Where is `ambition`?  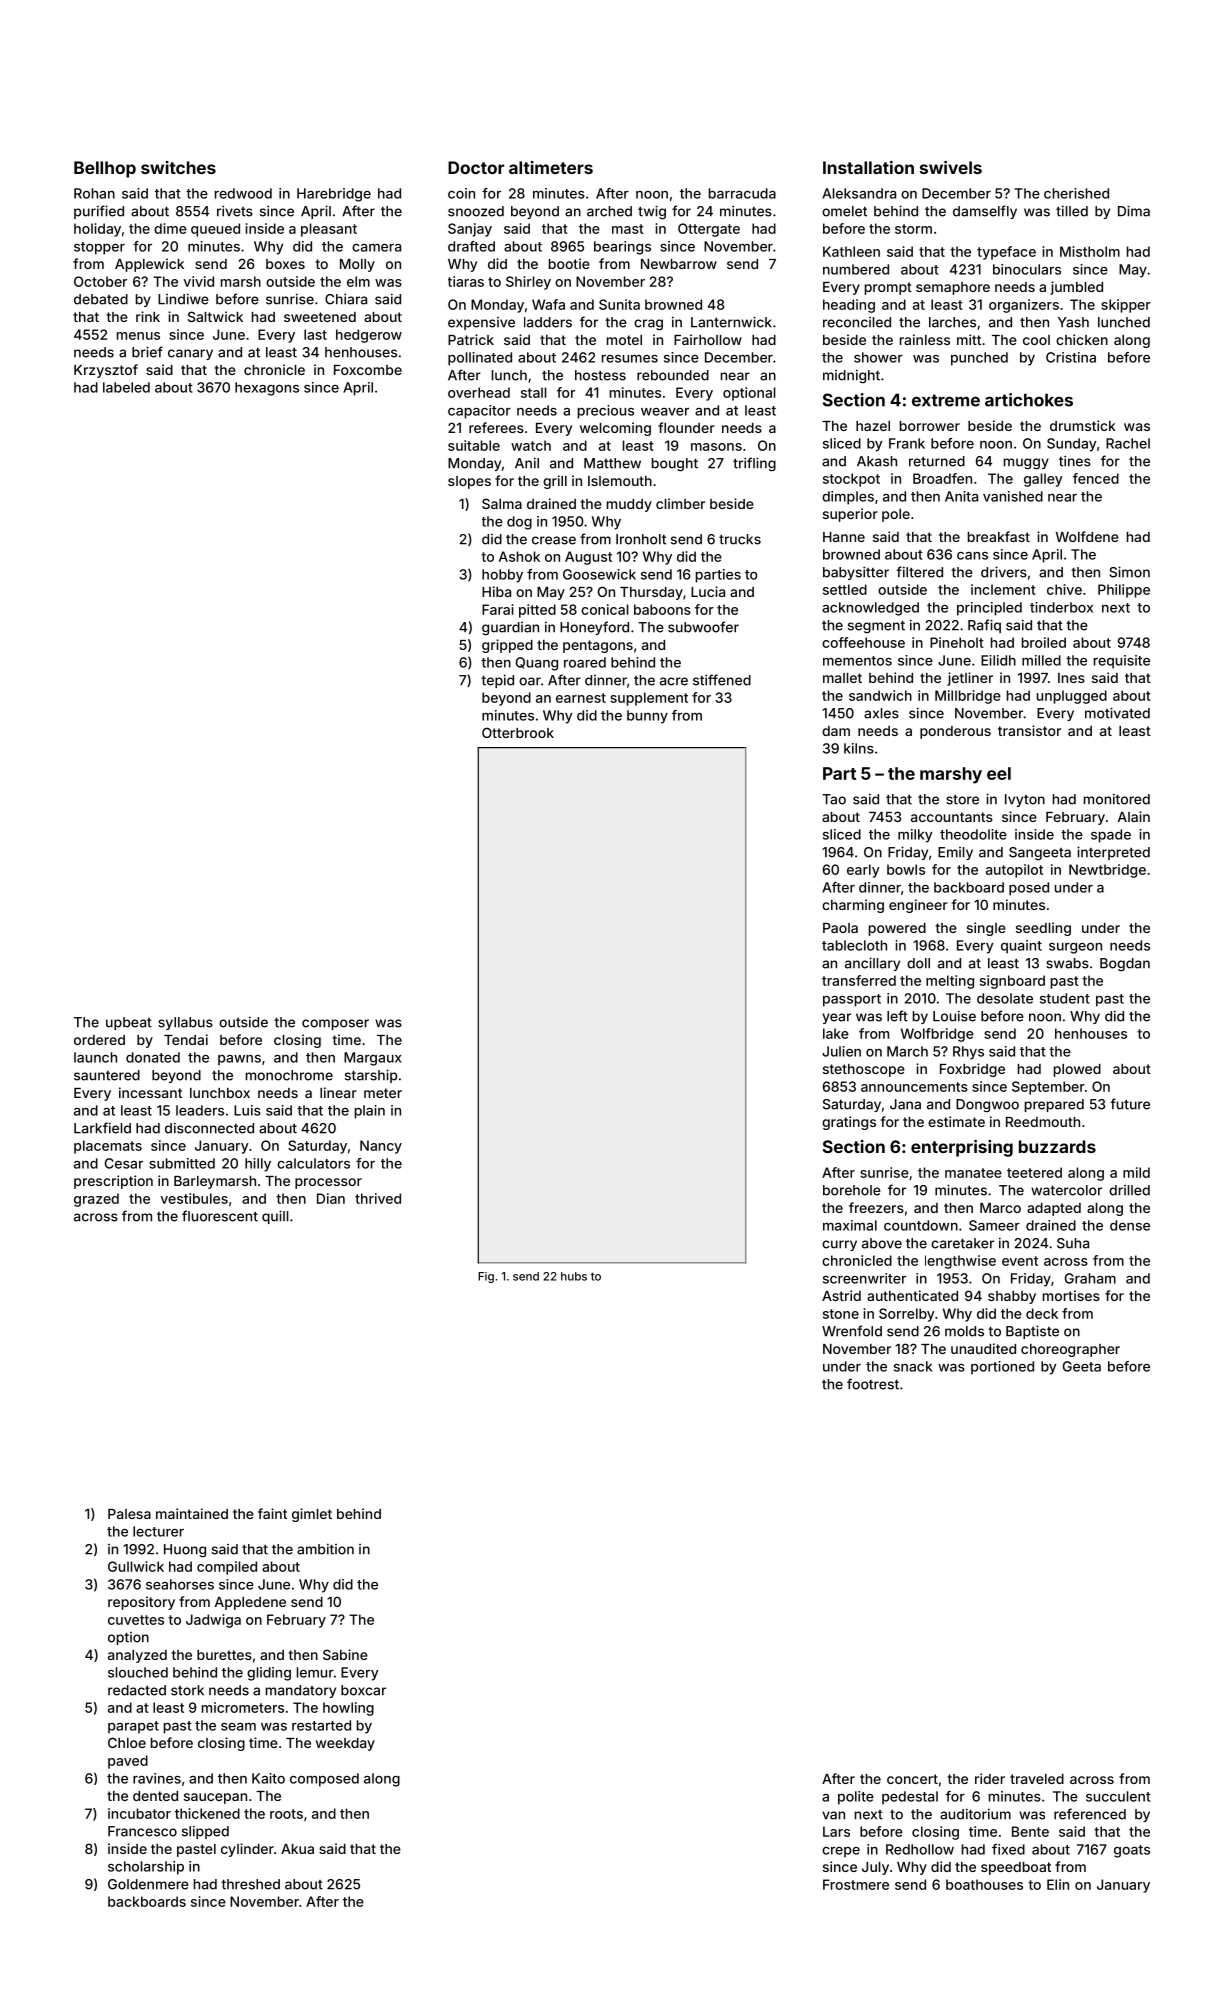
ambition is located at coordinates (325, 1549).
